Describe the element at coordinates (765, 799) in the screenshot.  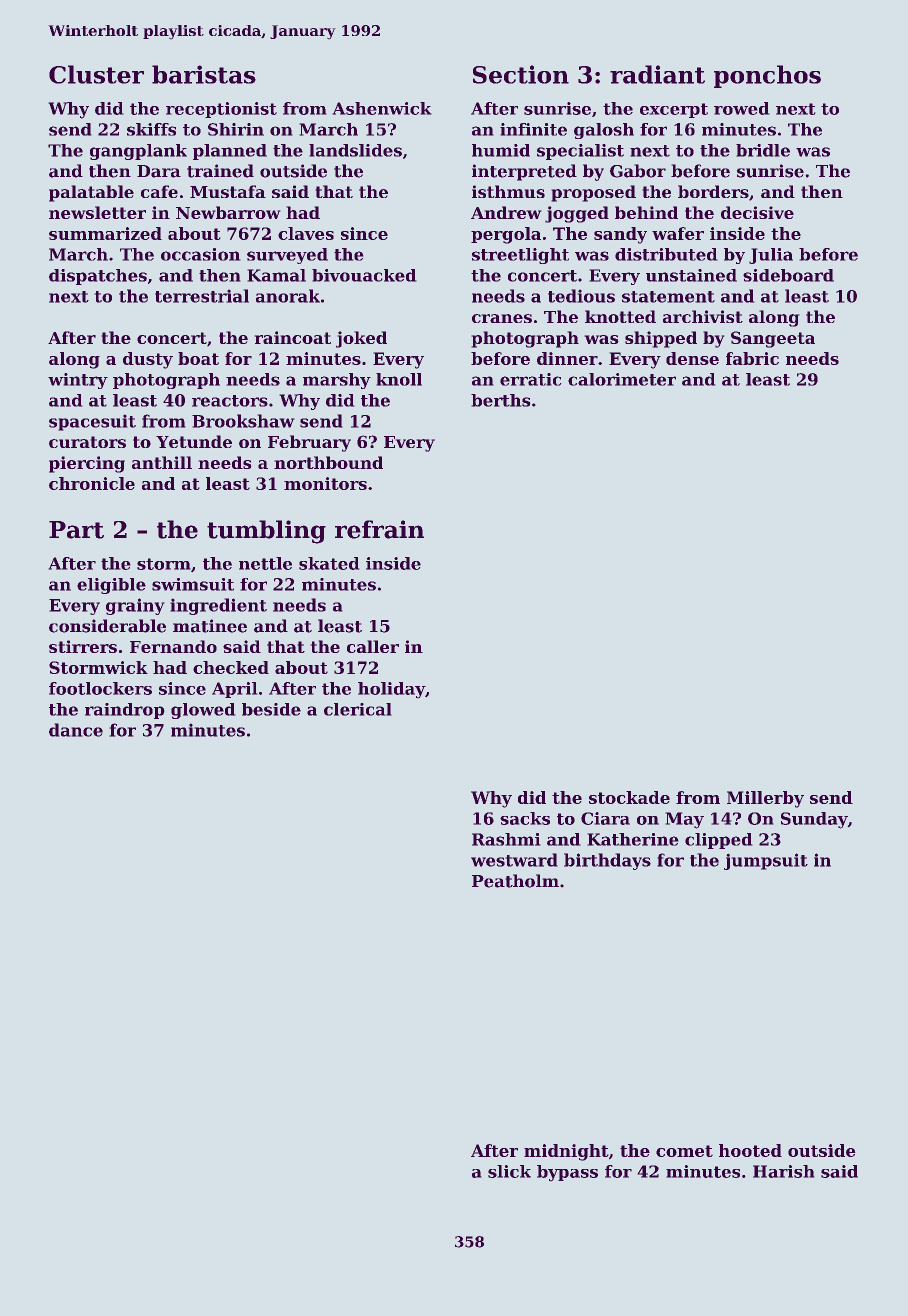
I see `Millerby` at that location.
